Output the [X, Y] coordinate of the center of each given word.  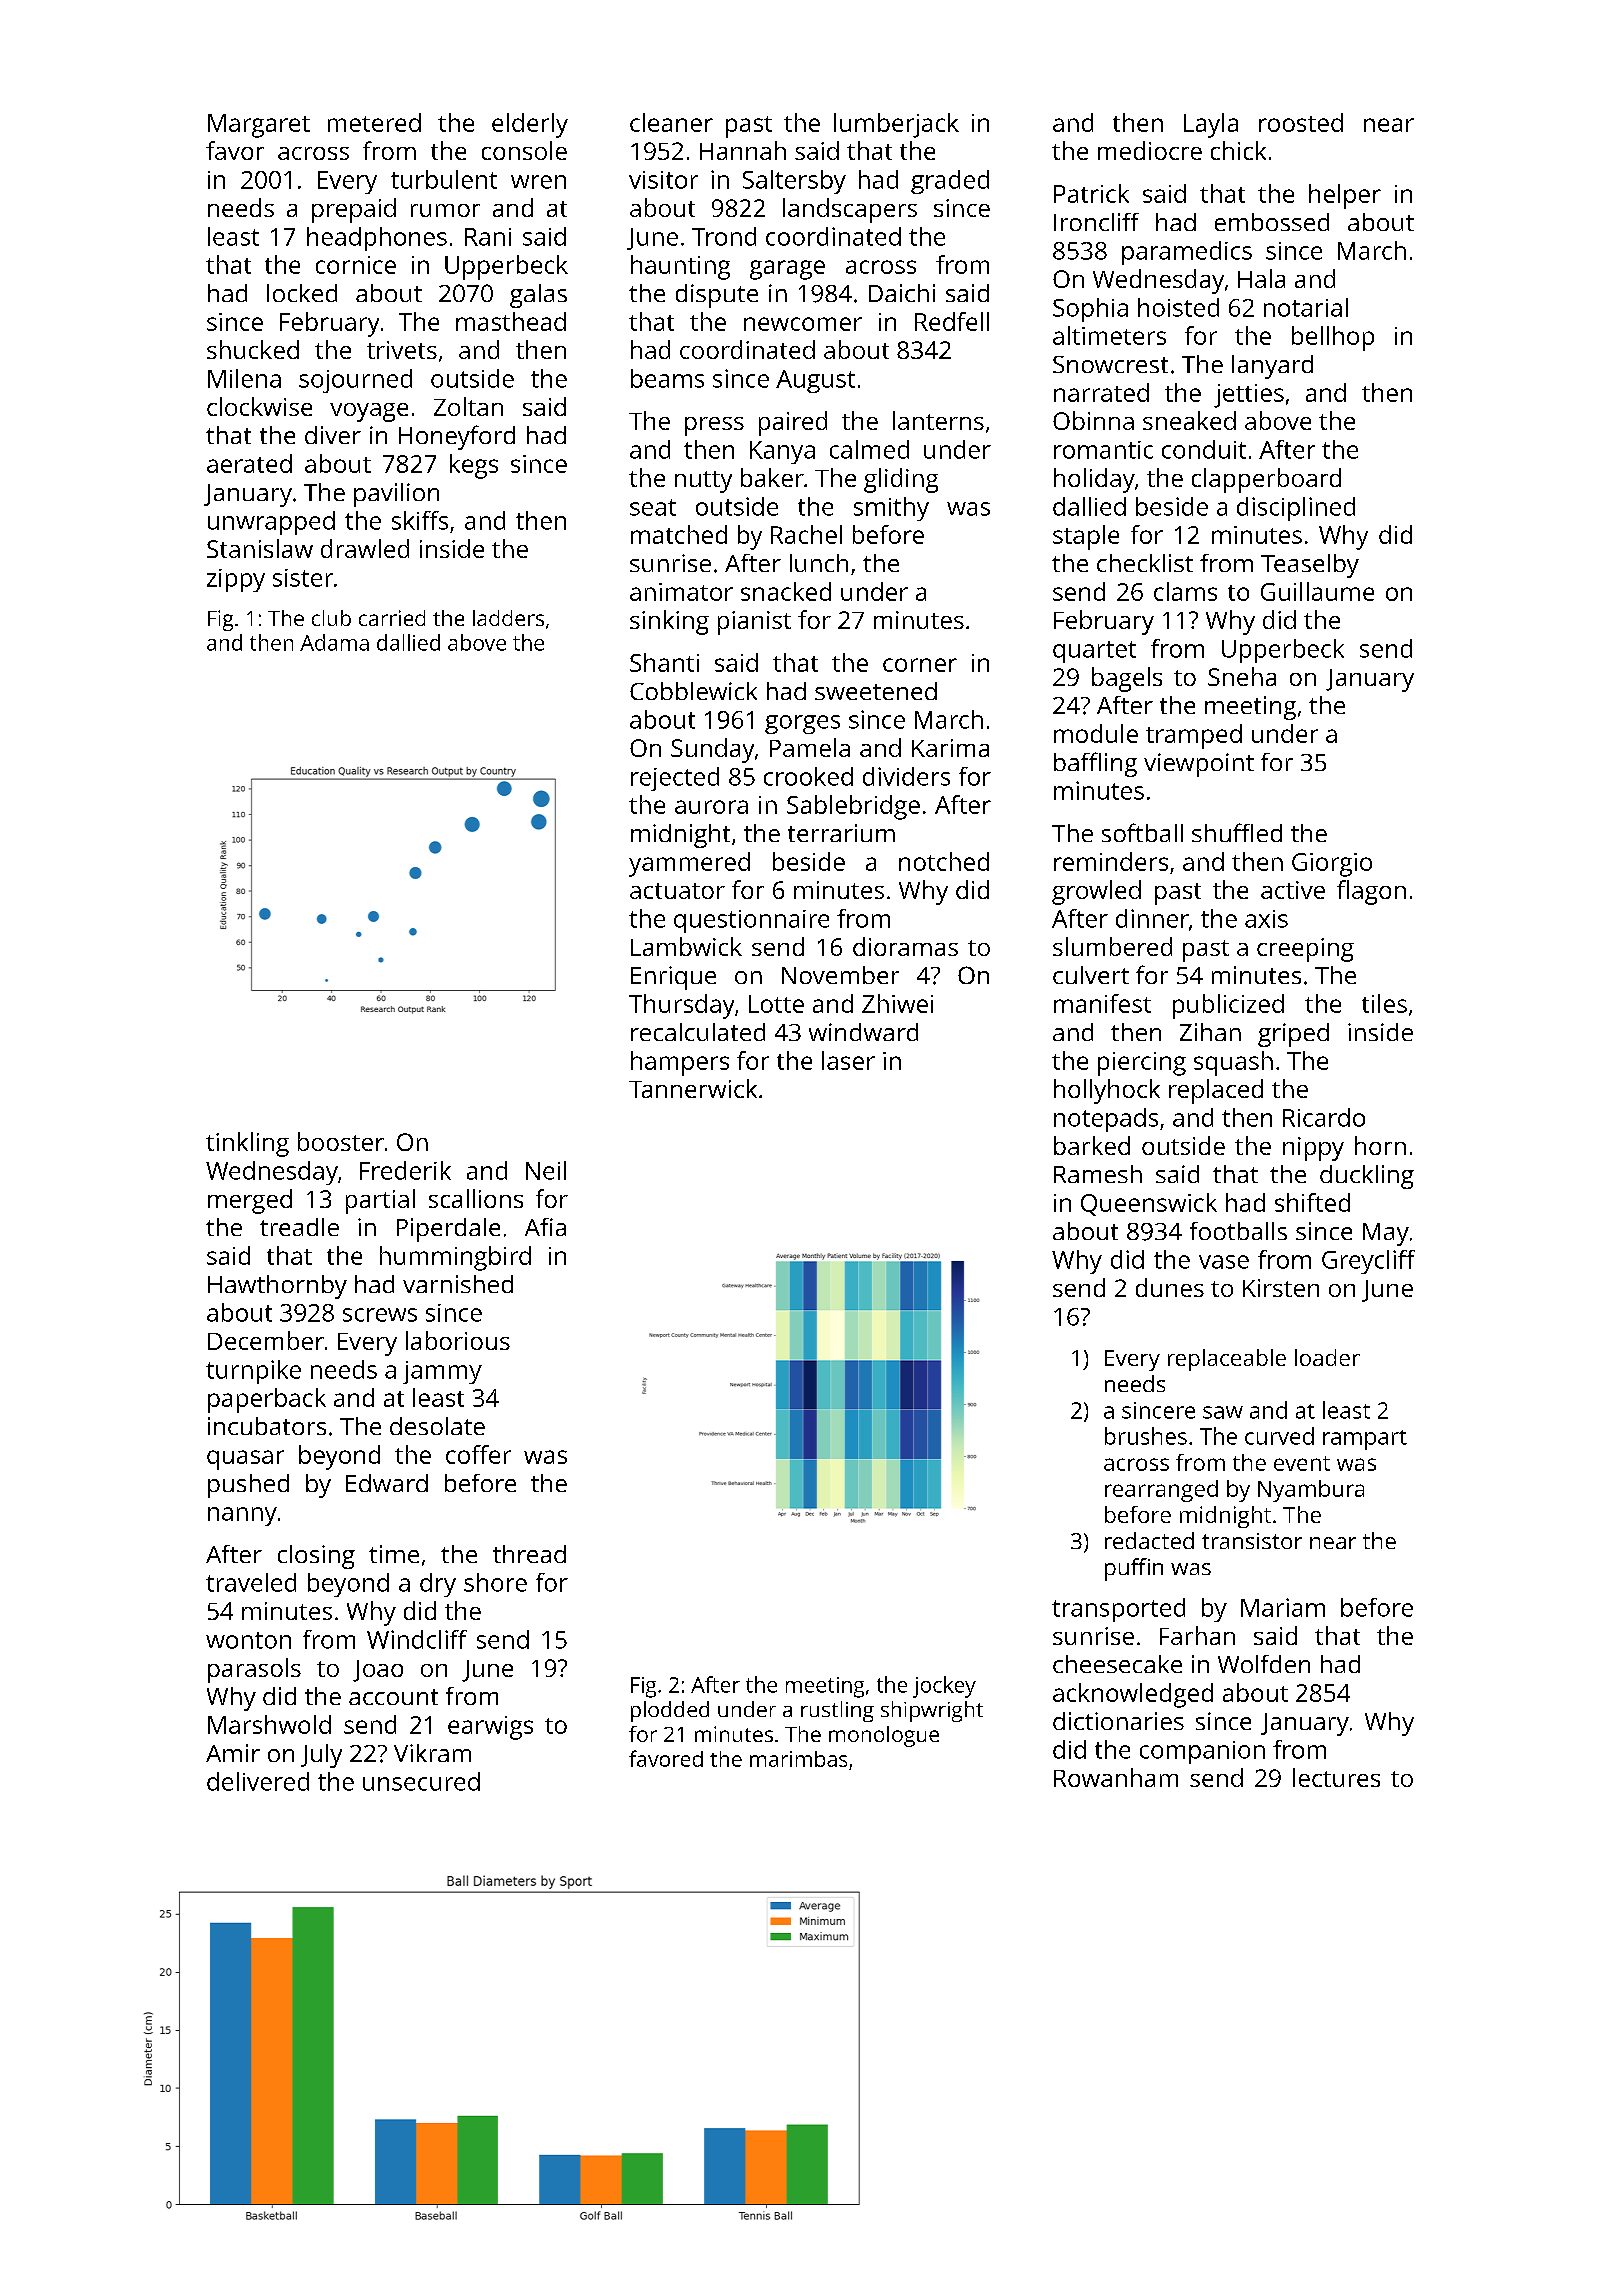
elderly [530, 125]
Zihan [1210, 1032]
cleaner [671, 122]
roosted [1301, 122]
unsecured [421, 1781]
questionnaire [751, 921]
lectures [1336, 1777]
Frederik [405, 1170]
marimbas [798, 1759]
